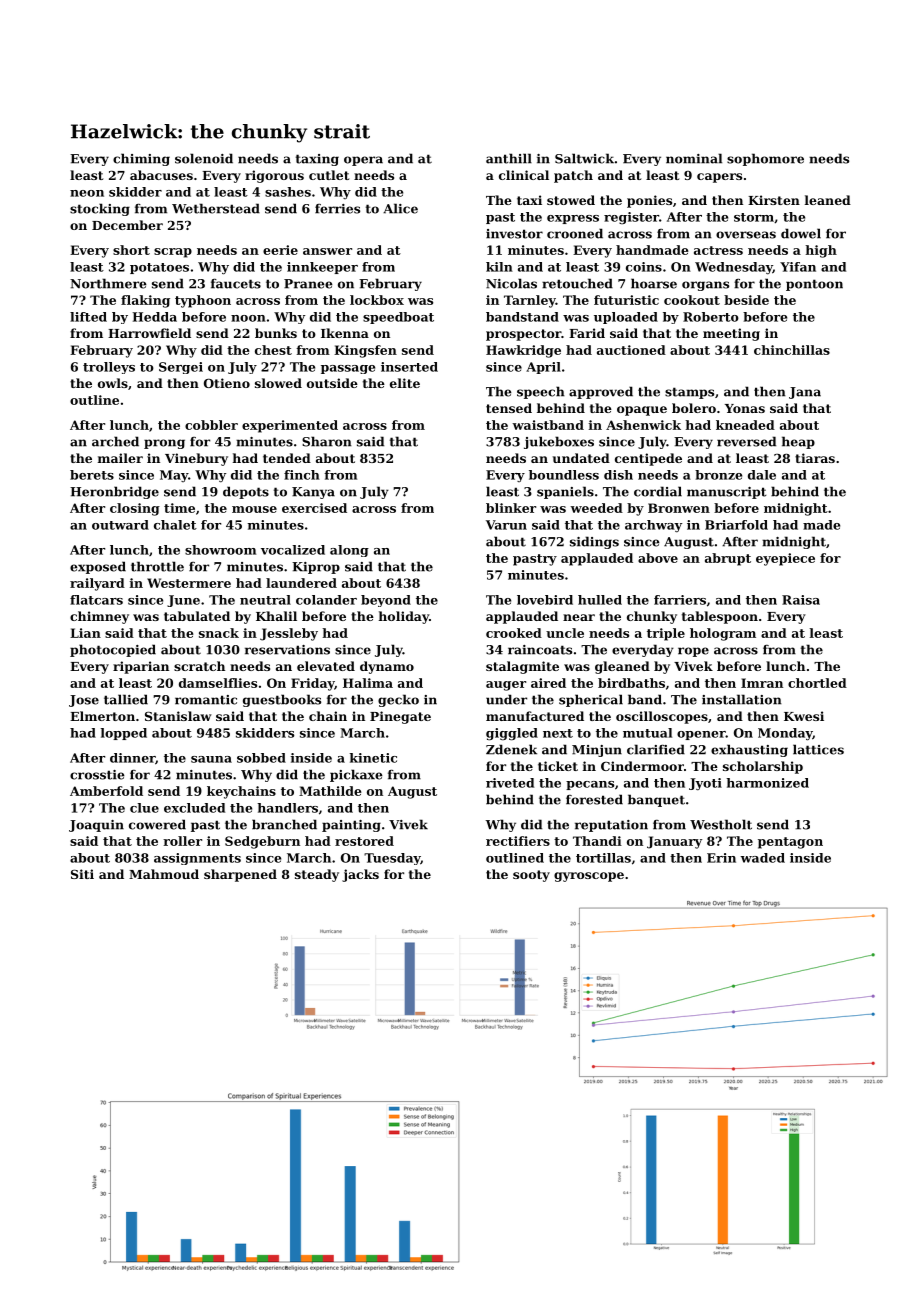 The image size is (924, 1314). Describe the element at coordinates (731, 334) in the document. I see `meeting` at that location.
